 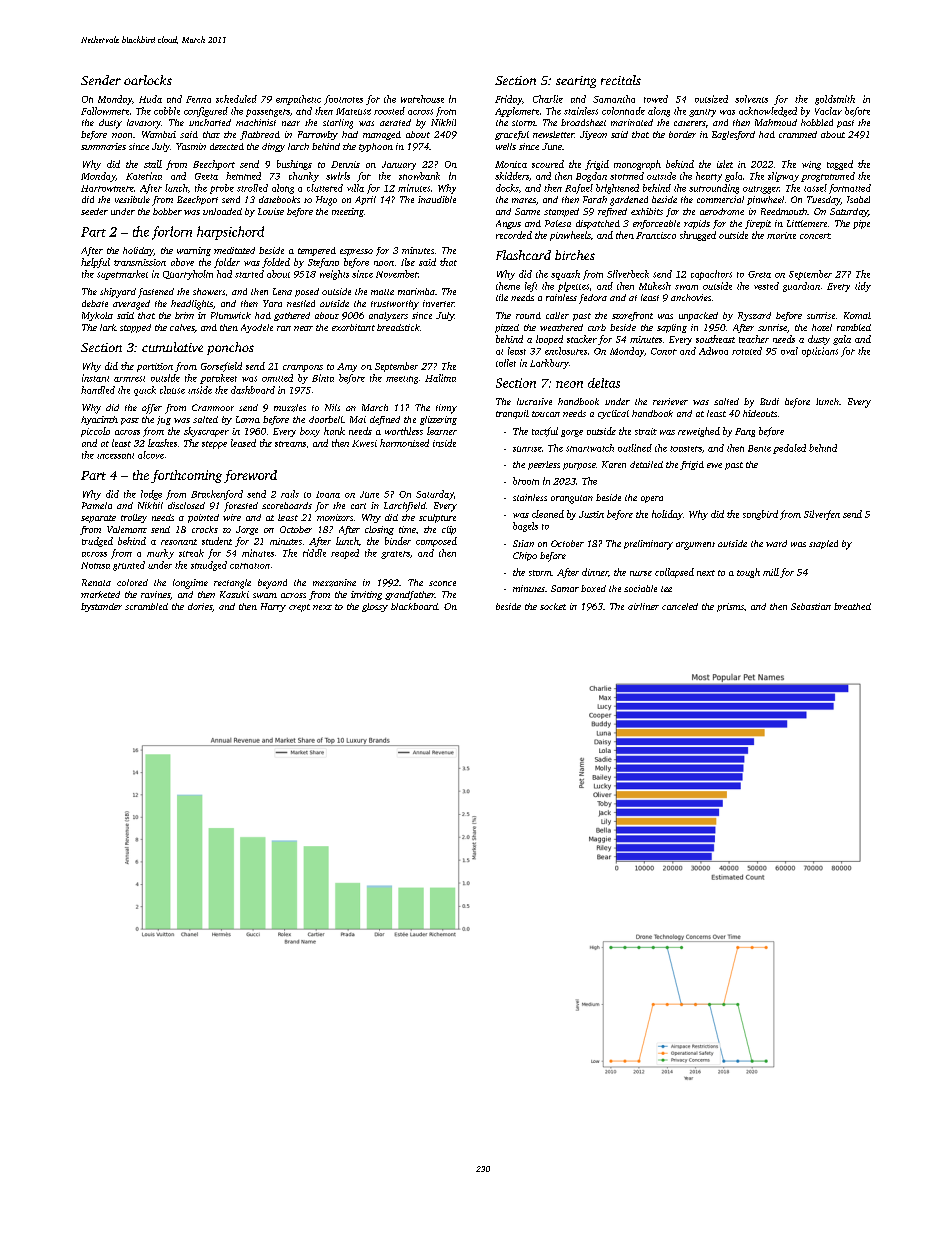 What do you see at coordinates (290, 408) in the page?
I see `muzzles` at bounding box center [290, 408].
